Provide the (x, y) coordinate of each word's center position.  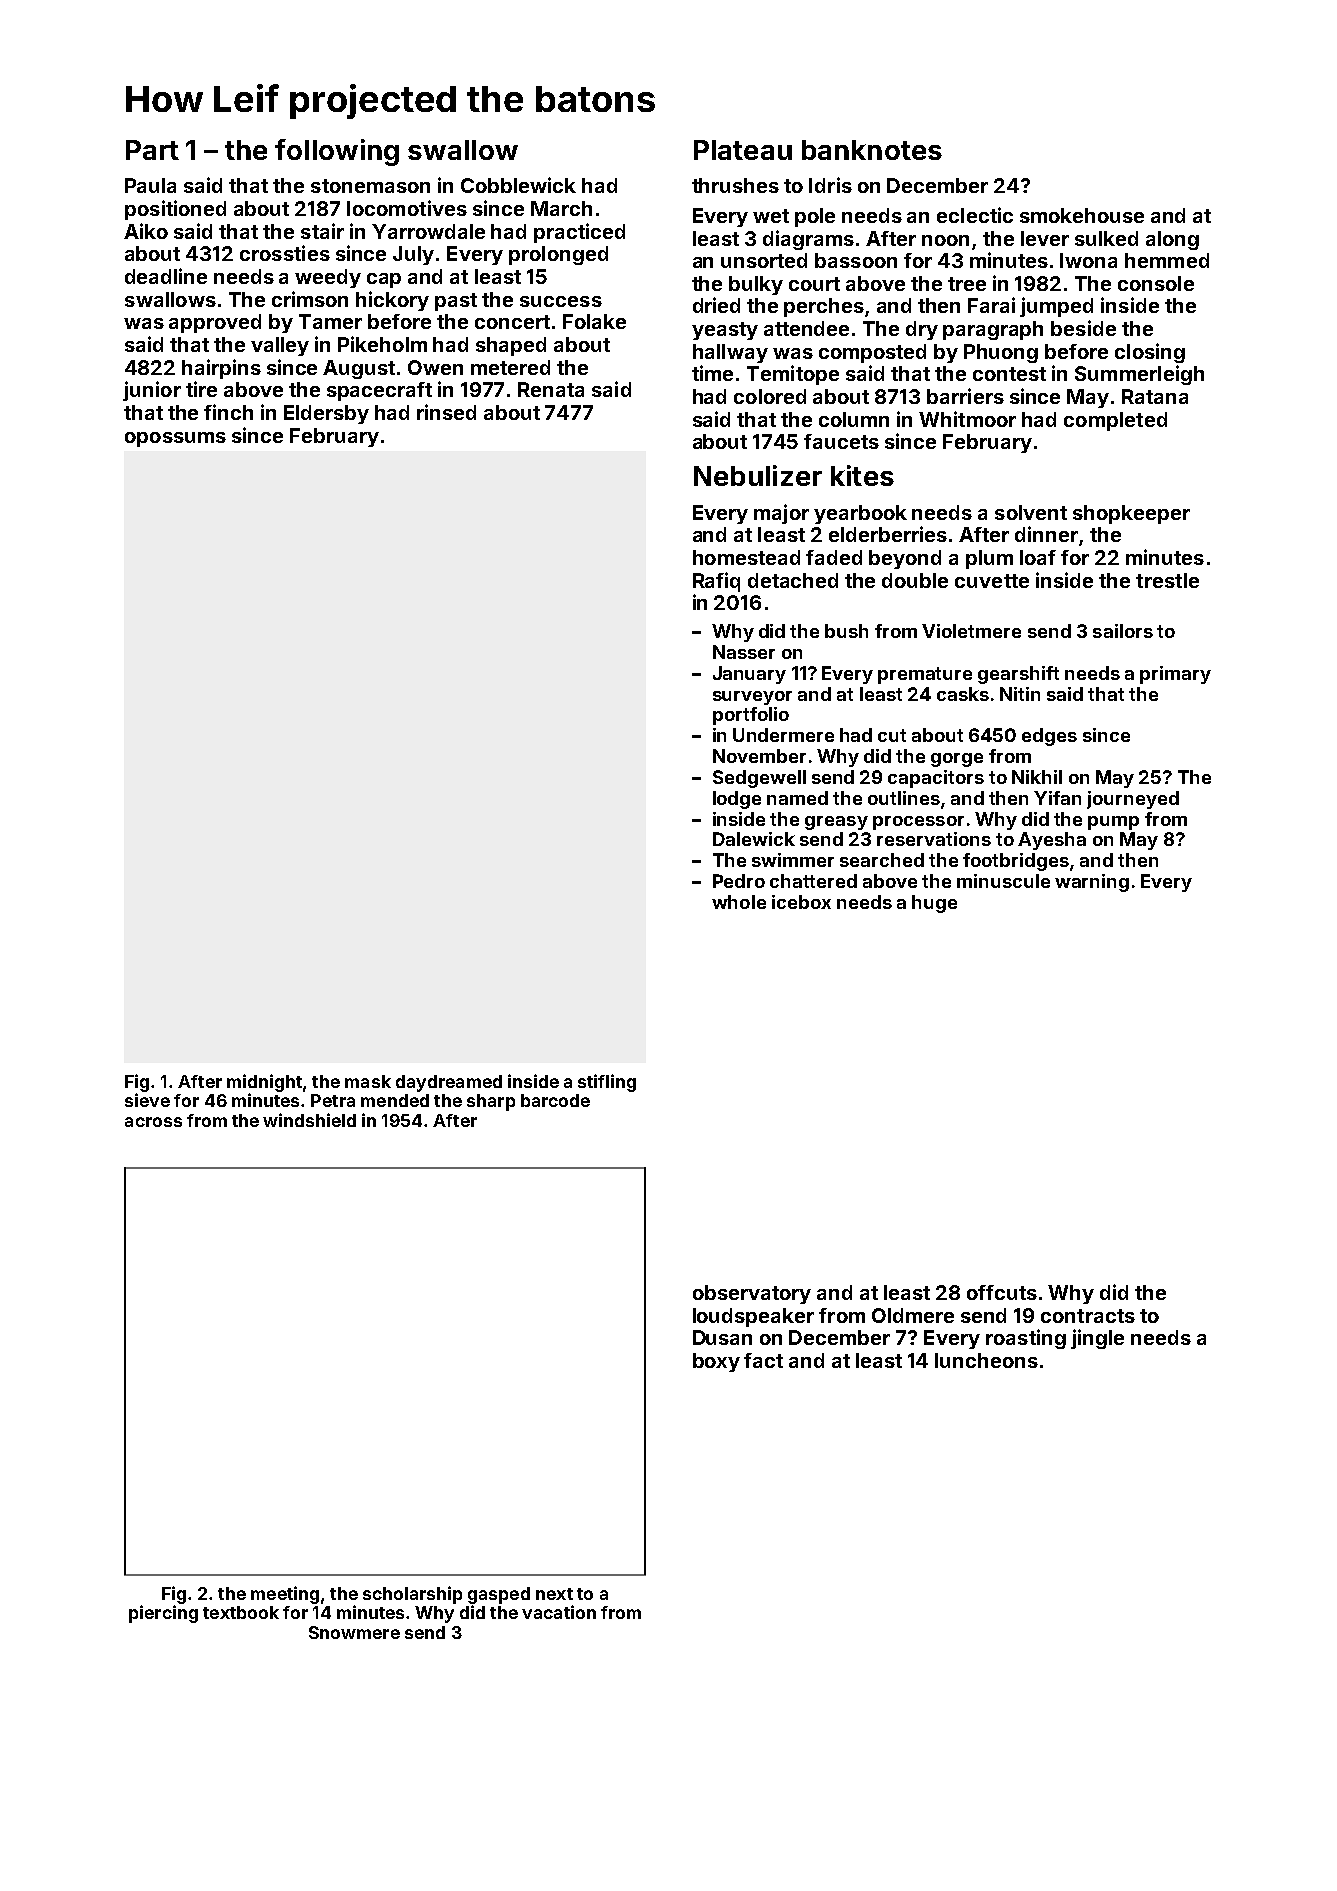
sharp (491, 1102)
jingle (1097, 1339)
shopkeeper (1131, 514)
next (554, 1594)
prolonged (558, 255)
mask (368, 1081)
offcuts (1002, 1292)
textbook (241, 1612)
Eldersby (326, 414)
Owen (435, 367)
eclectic (975, 215)
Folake (594, 321)
